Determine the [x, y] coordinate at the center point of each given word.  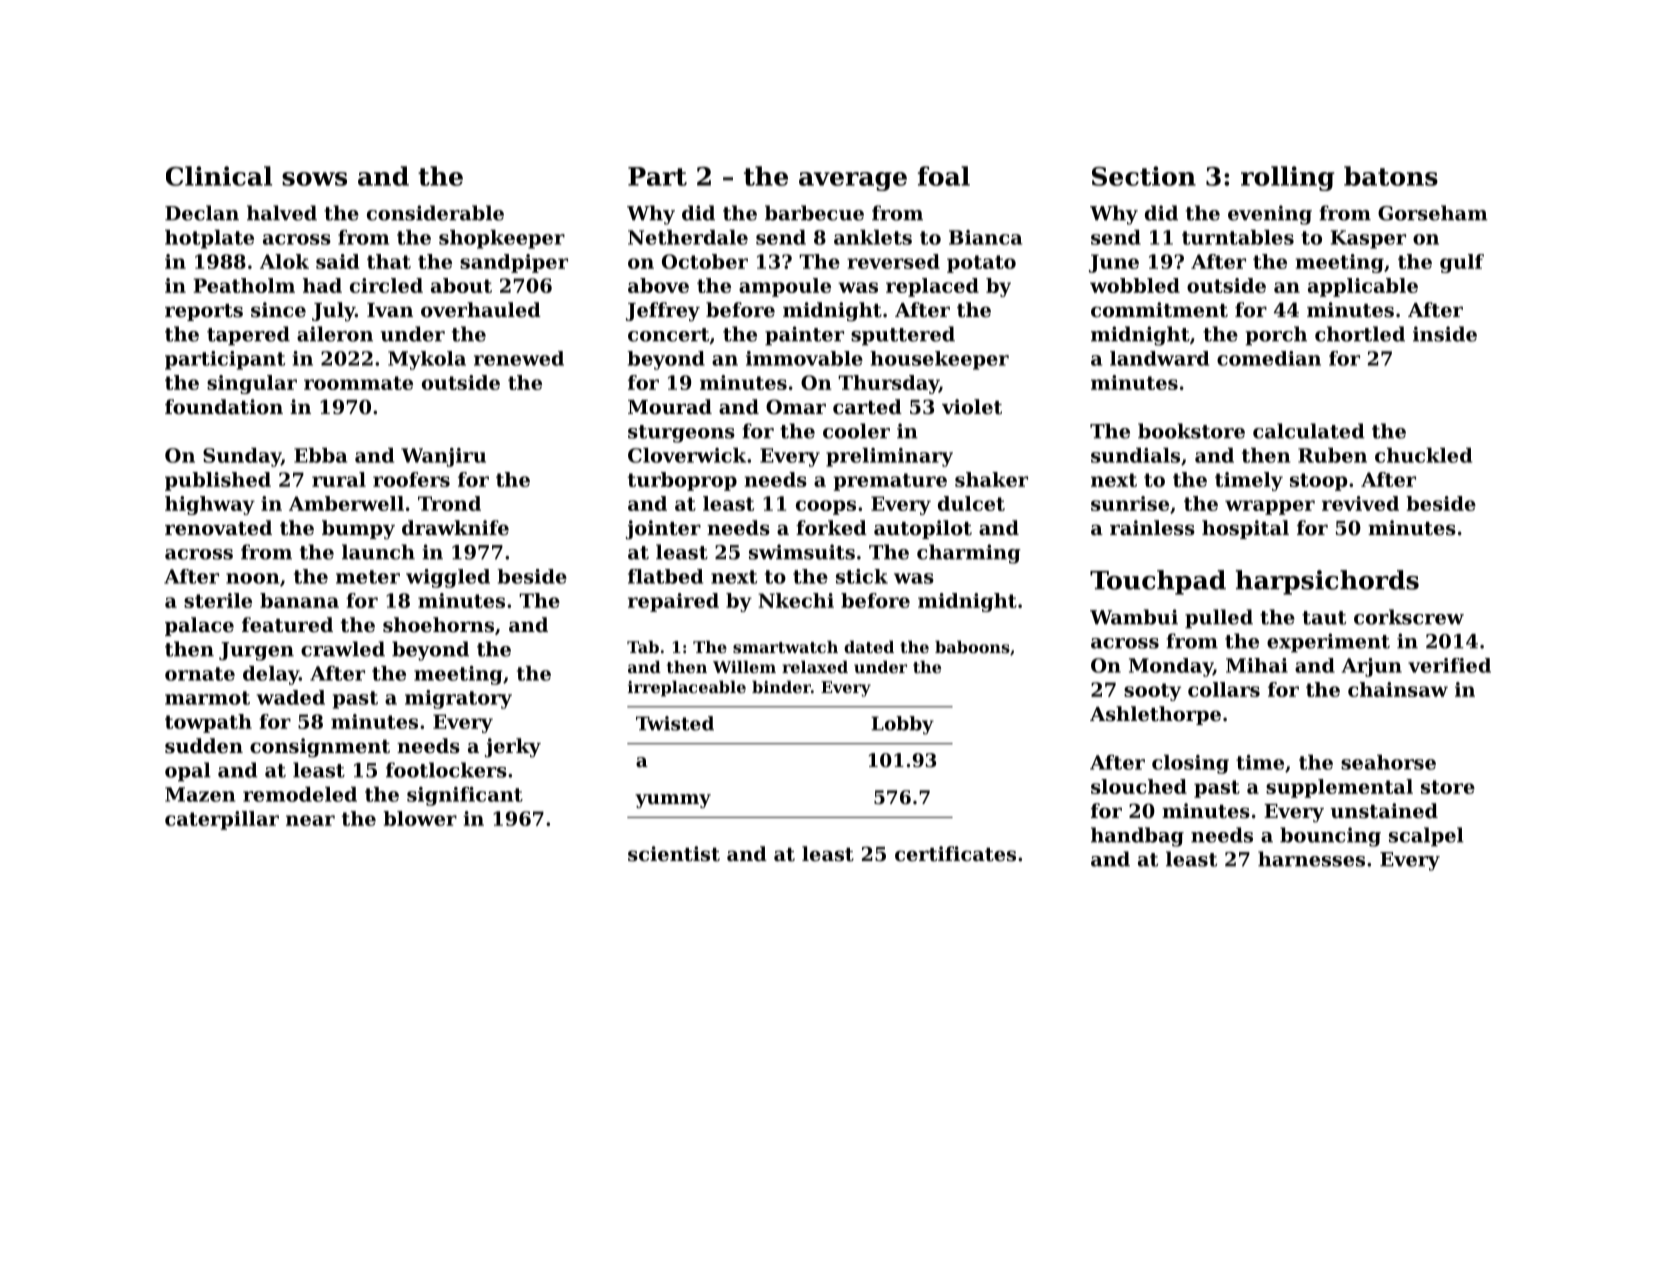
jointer [663, 530]
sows [314, 179]
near [310, 820]
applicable [1363, 287]
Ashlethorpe [1155, 715]
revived [1360, 503]
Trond [449, 503]
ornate [200, 674]
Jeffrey [663, 312]
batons [1391, 176]
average [853, 181]
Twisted [675, 723]
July [333, 312]
